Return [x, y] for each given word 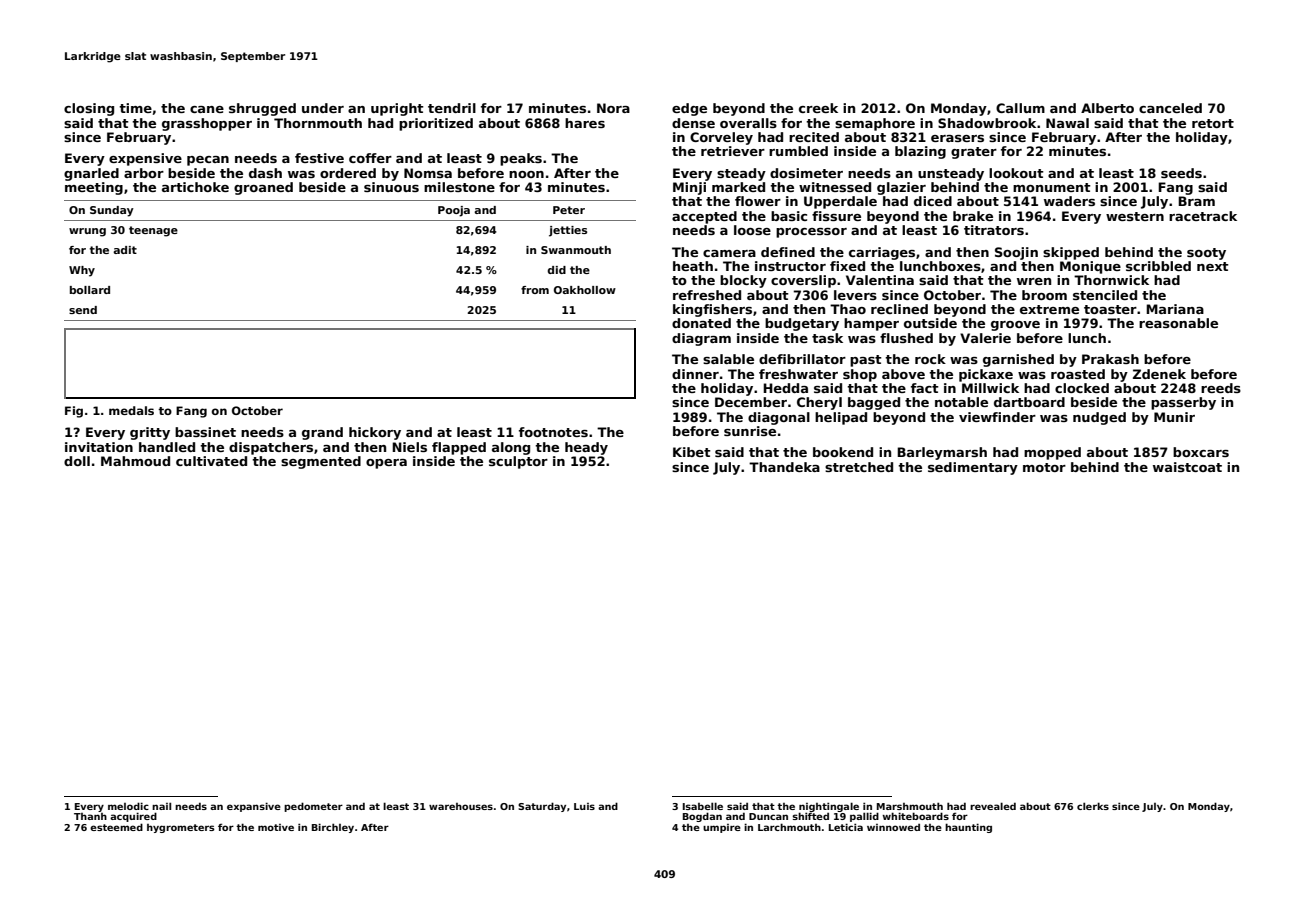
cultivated [211, 461]
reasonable [1178, 323]
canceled [1170, 108]
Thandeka [784, 467]
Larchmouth [789, 827]
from [535, 290]
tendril [452, 108]
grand [322, 433]
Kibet [692, 452]
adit [125, 250]
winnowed [893, 827]
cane [207, 109]
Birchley [333, 828]
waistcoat [1187, 467]
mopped [1052, 453]
